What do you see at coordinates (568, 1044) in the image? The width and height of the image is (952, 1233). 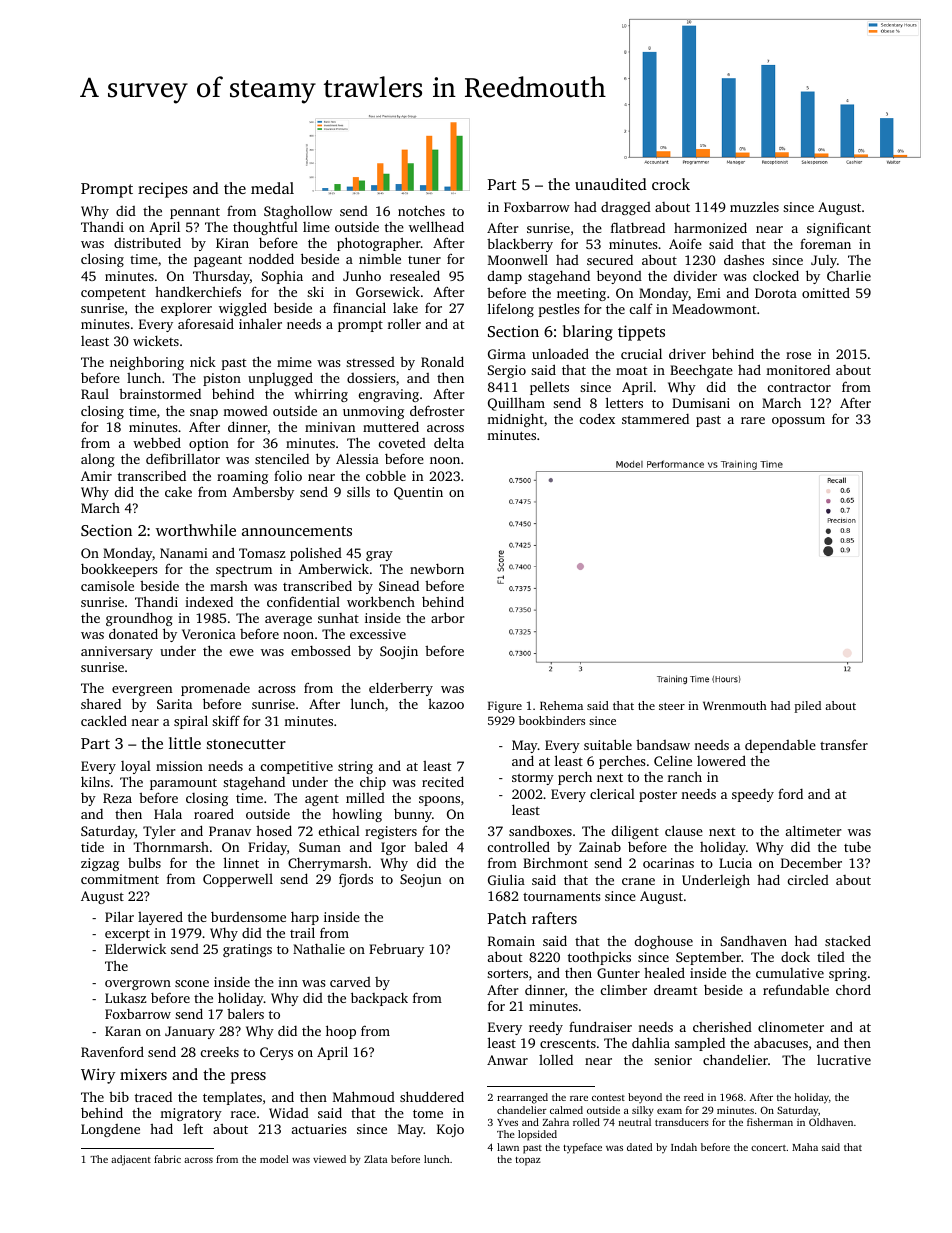 I see `crescents` at bounding box center [568, 1044].
